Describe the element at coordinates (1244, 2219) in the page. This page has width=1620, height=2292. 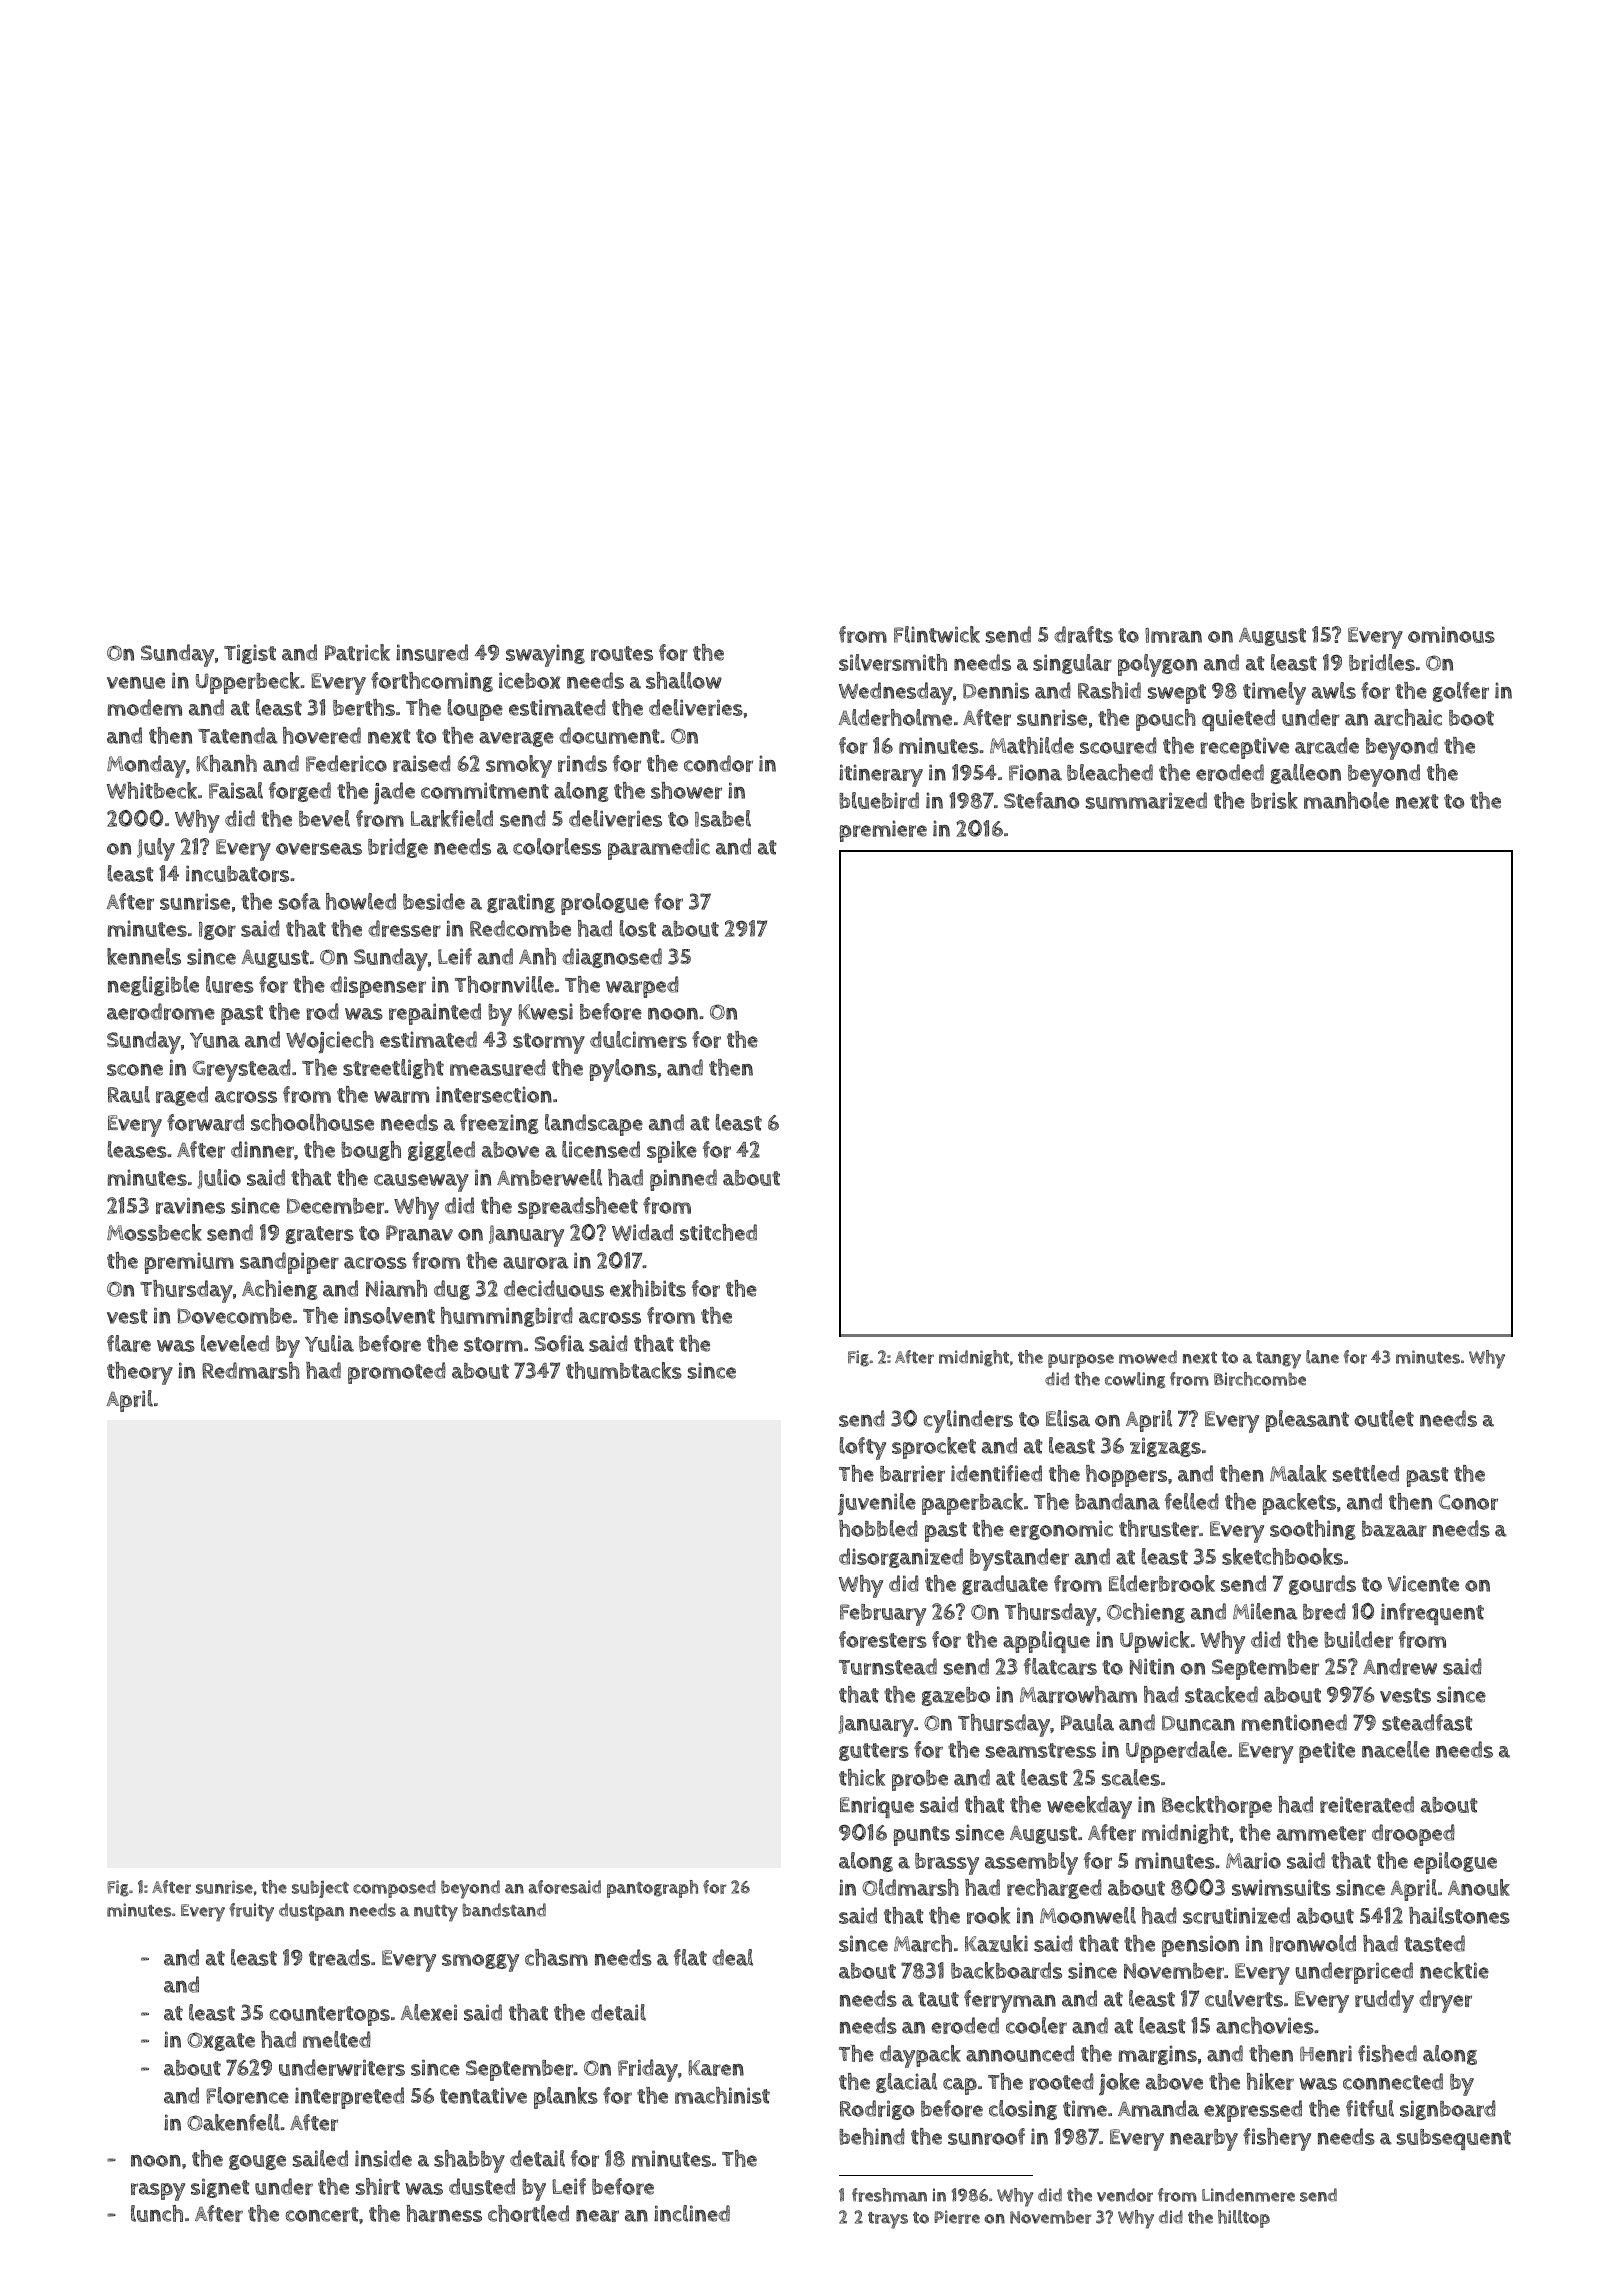
I see `hilltop` at that location.
